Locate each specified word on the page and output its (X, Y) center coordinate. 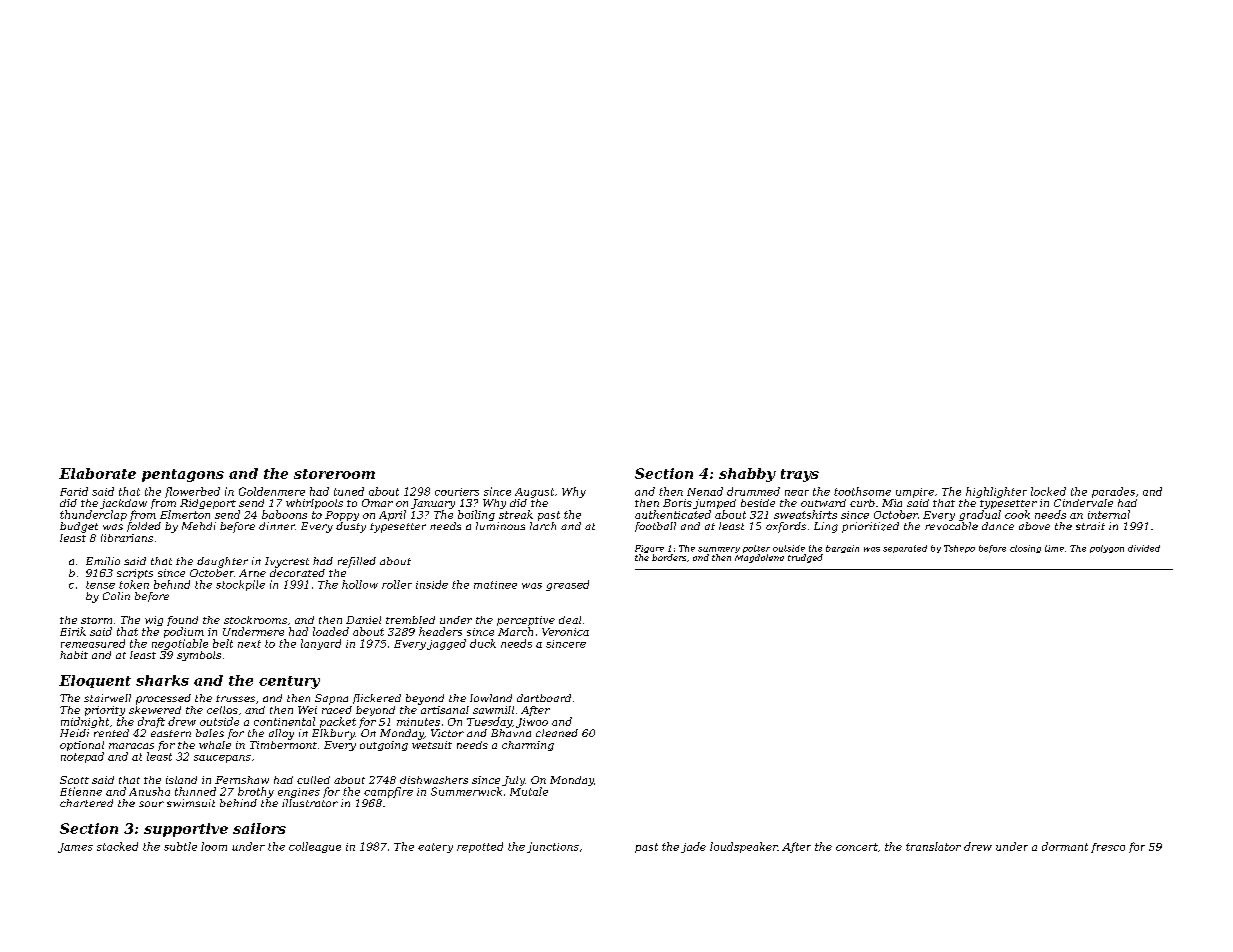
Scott (74, 780)
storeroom (334, 474)
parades (1113, 492)
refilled (357, 562)
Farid (74, 491)
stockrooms (255, 620)
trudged (805, 558)
